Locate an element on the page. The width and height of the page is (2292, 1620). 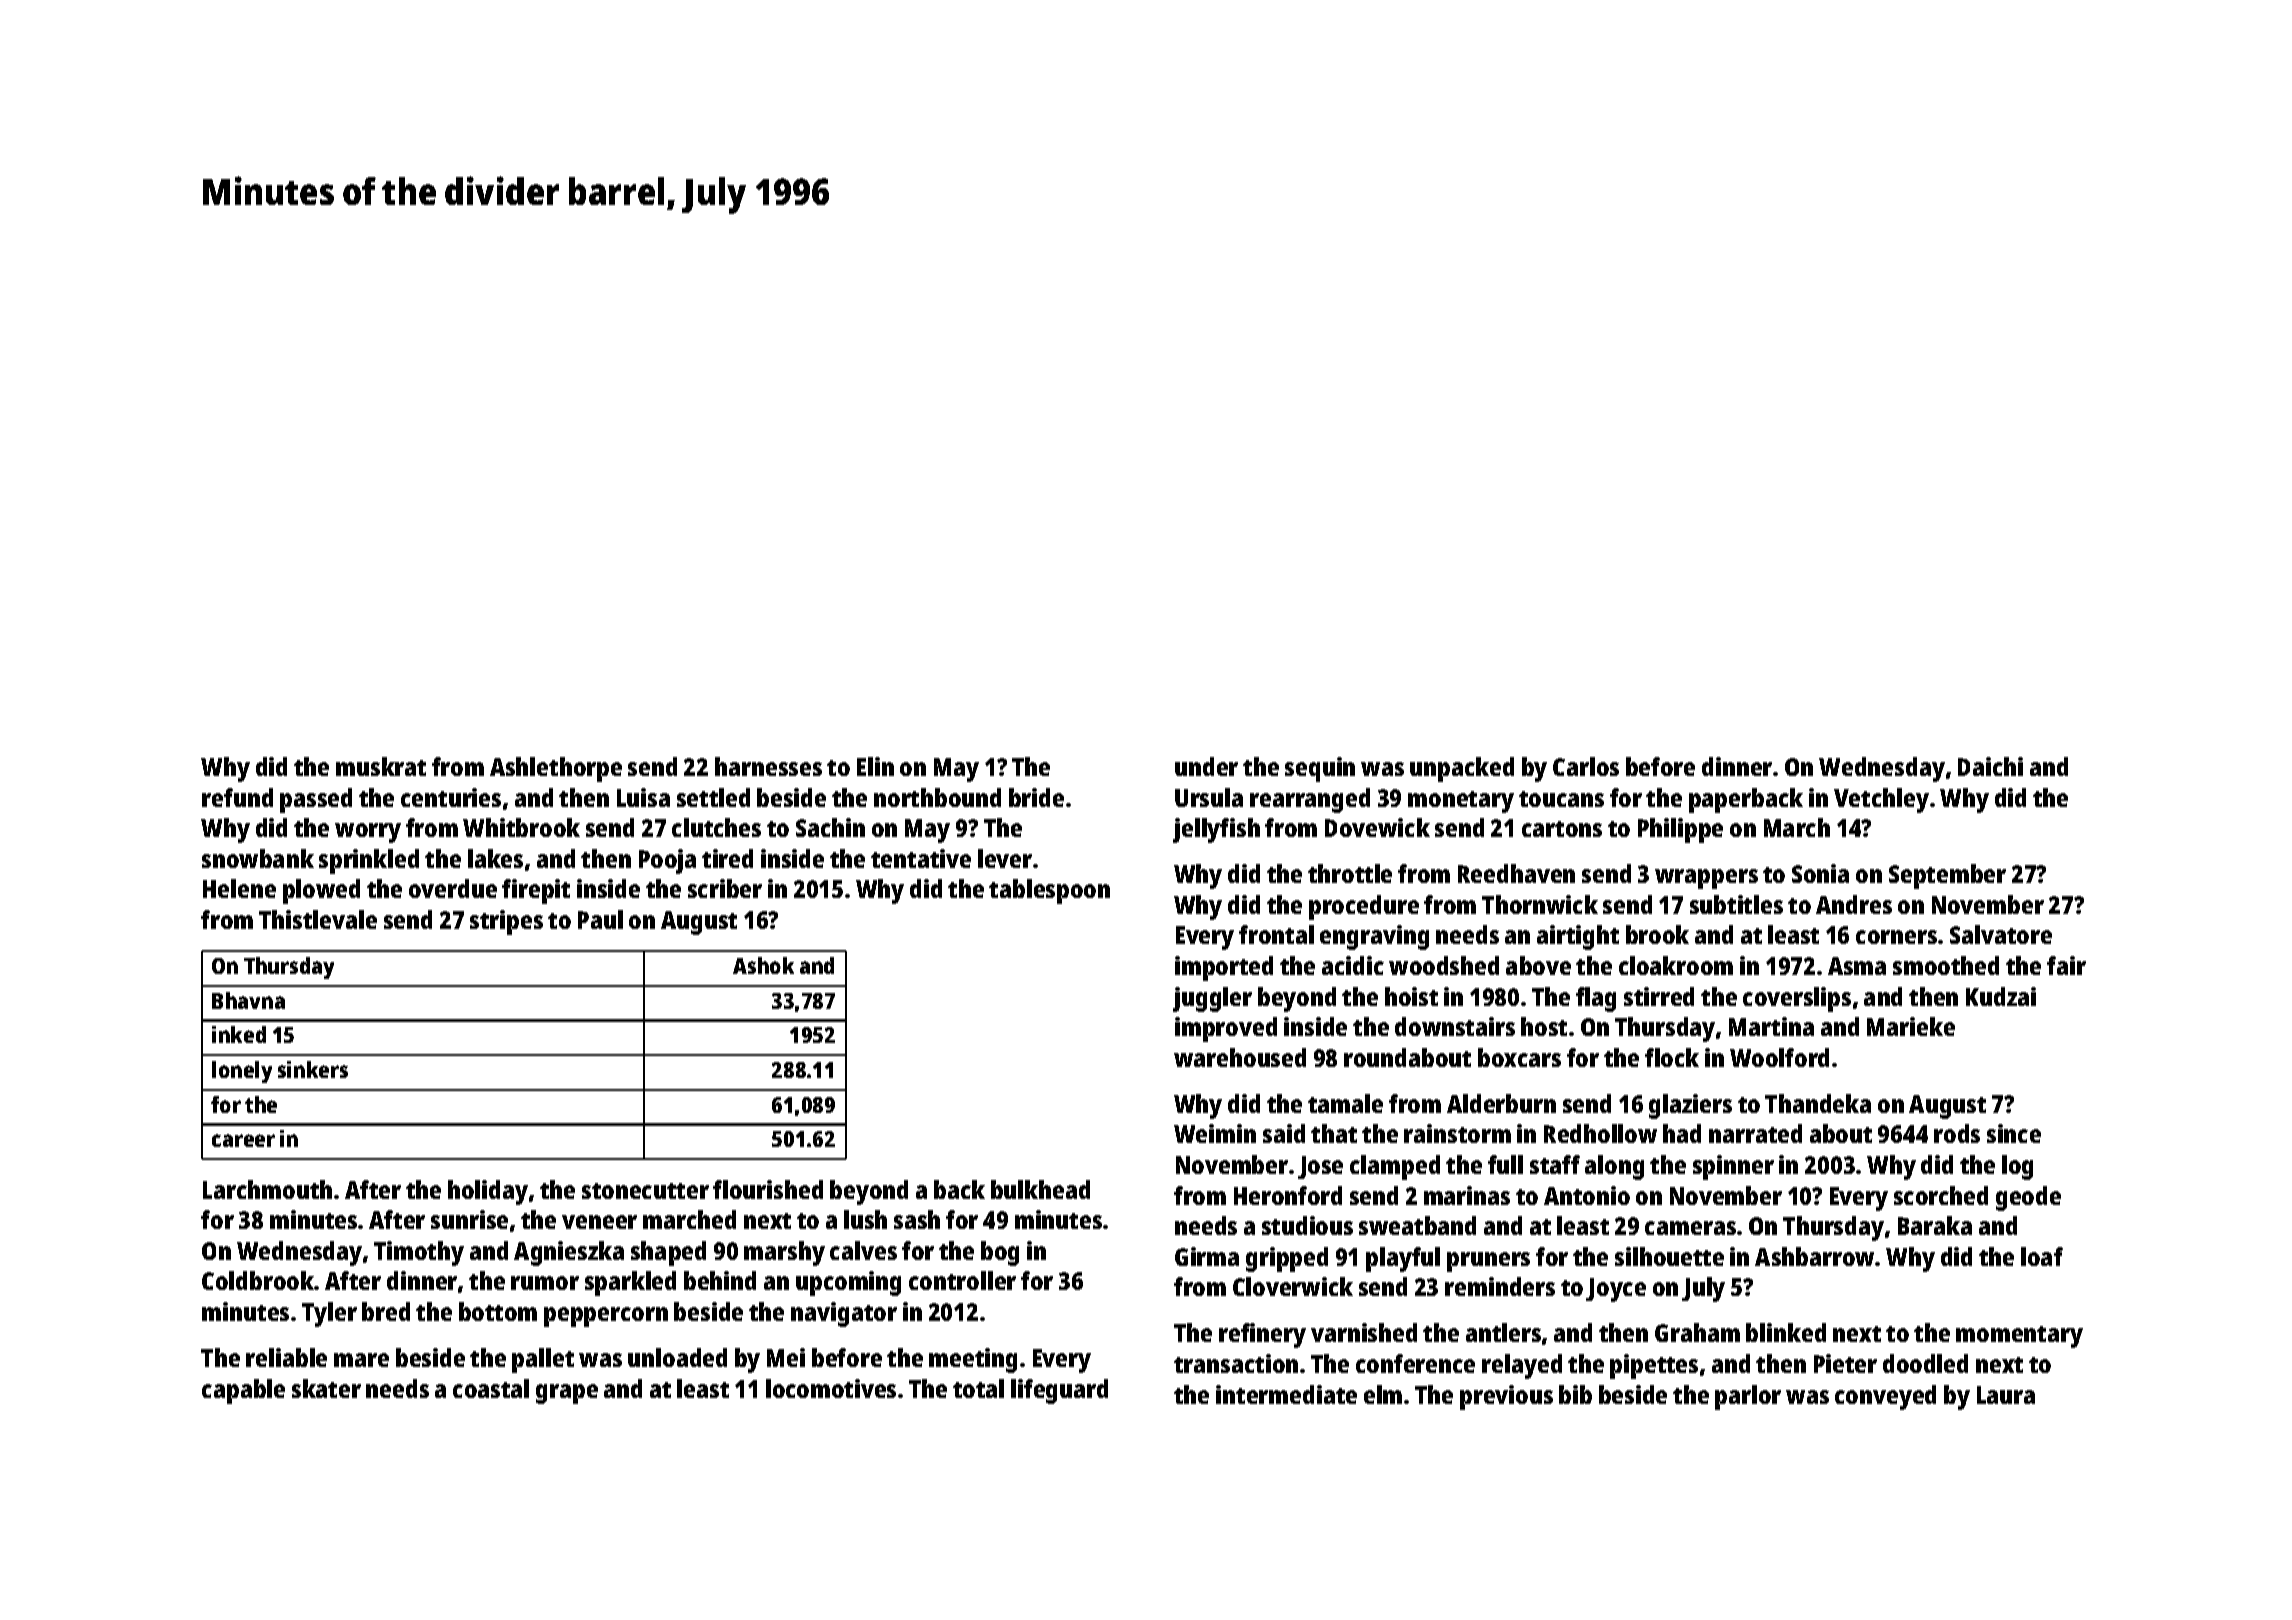
parlor is located at coordinates (1748, 1397).
